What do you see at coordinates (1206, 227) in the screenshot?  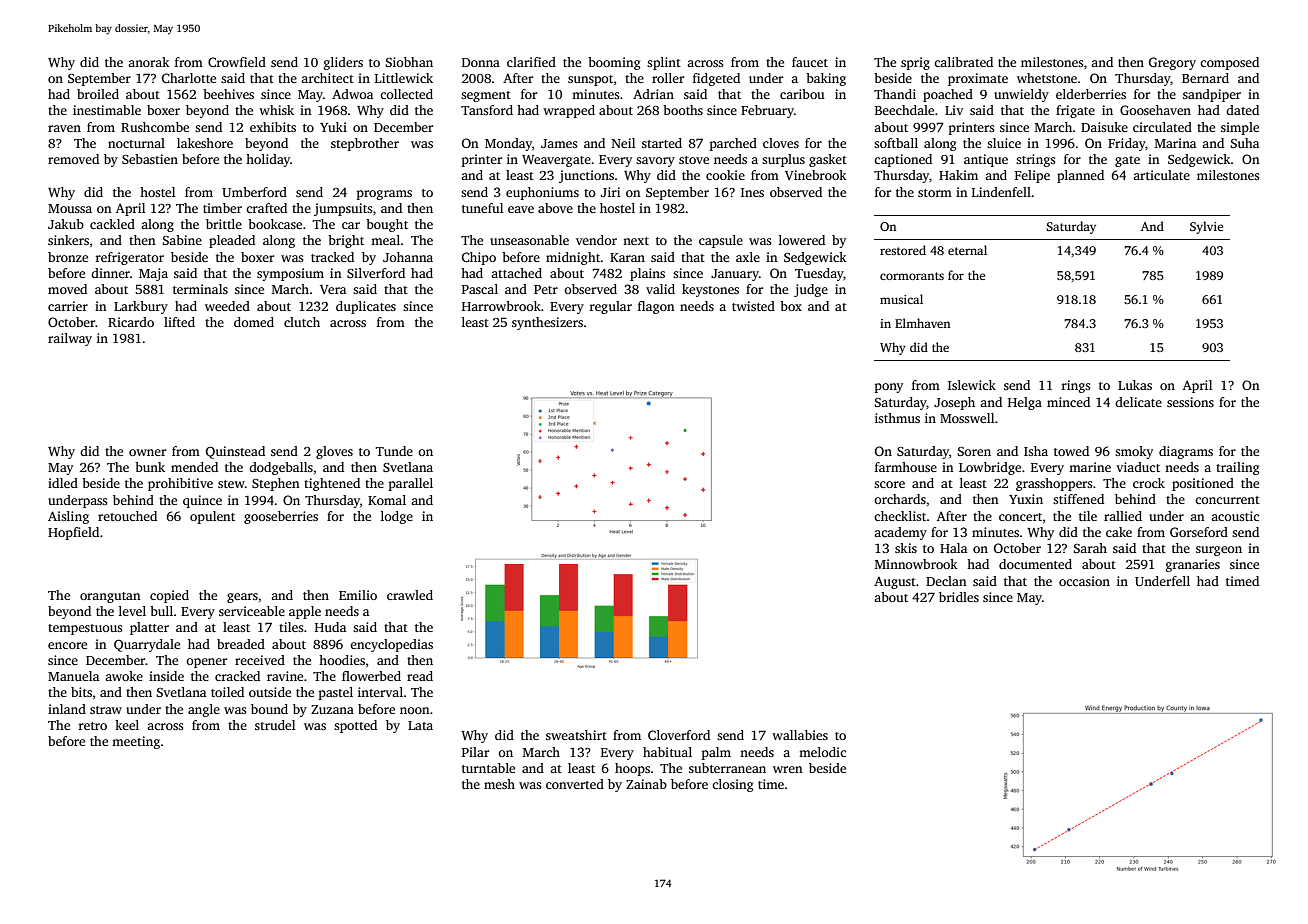 I see `Sylvie` at bounding box center [1206, 227].
